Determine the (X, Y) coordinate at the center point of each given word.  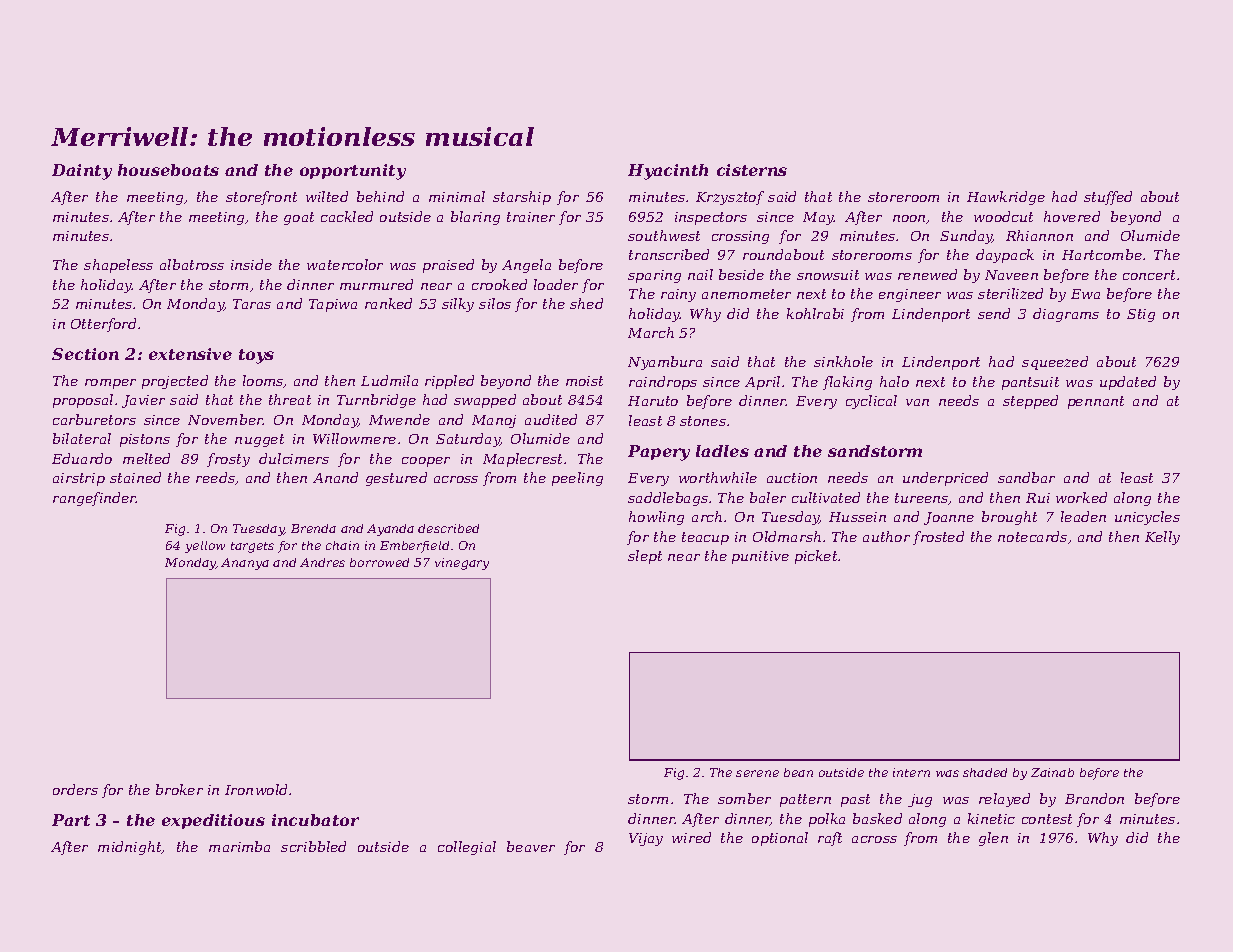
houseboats (168, 170)
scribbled (313, 846)
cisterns (752, 170)
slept (645, 557)
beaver (531, 846)
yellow (205, 547)
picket (816, 557)
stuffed (1108, 198)
